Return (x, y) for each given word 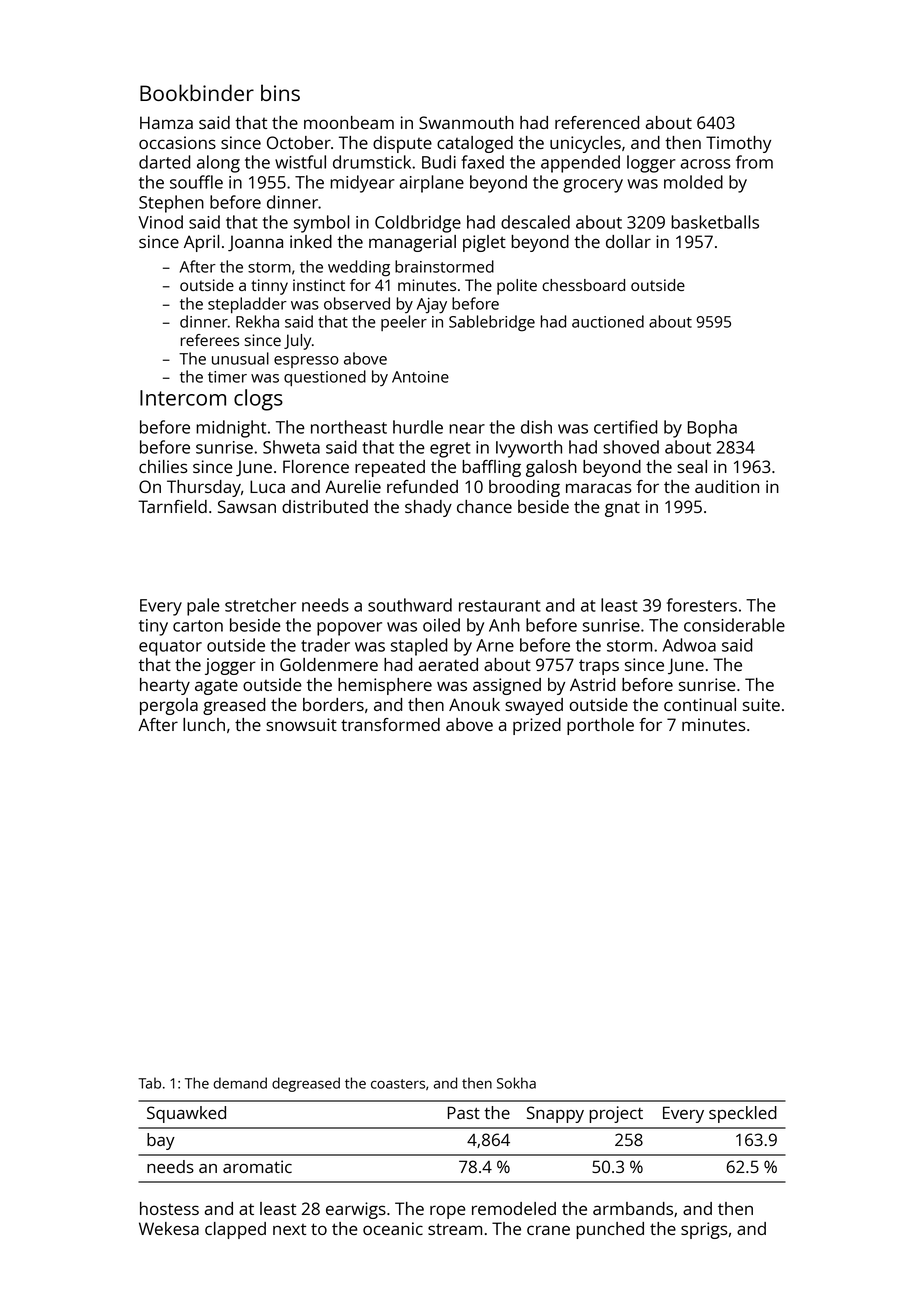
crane (548, 1230)
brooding (524, 488)
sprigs (704, 1230)
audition (727, 486)
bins (280, 92)
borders (333, 704)
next (289, 1229)
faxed (482, 162)
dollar (628, 241)
